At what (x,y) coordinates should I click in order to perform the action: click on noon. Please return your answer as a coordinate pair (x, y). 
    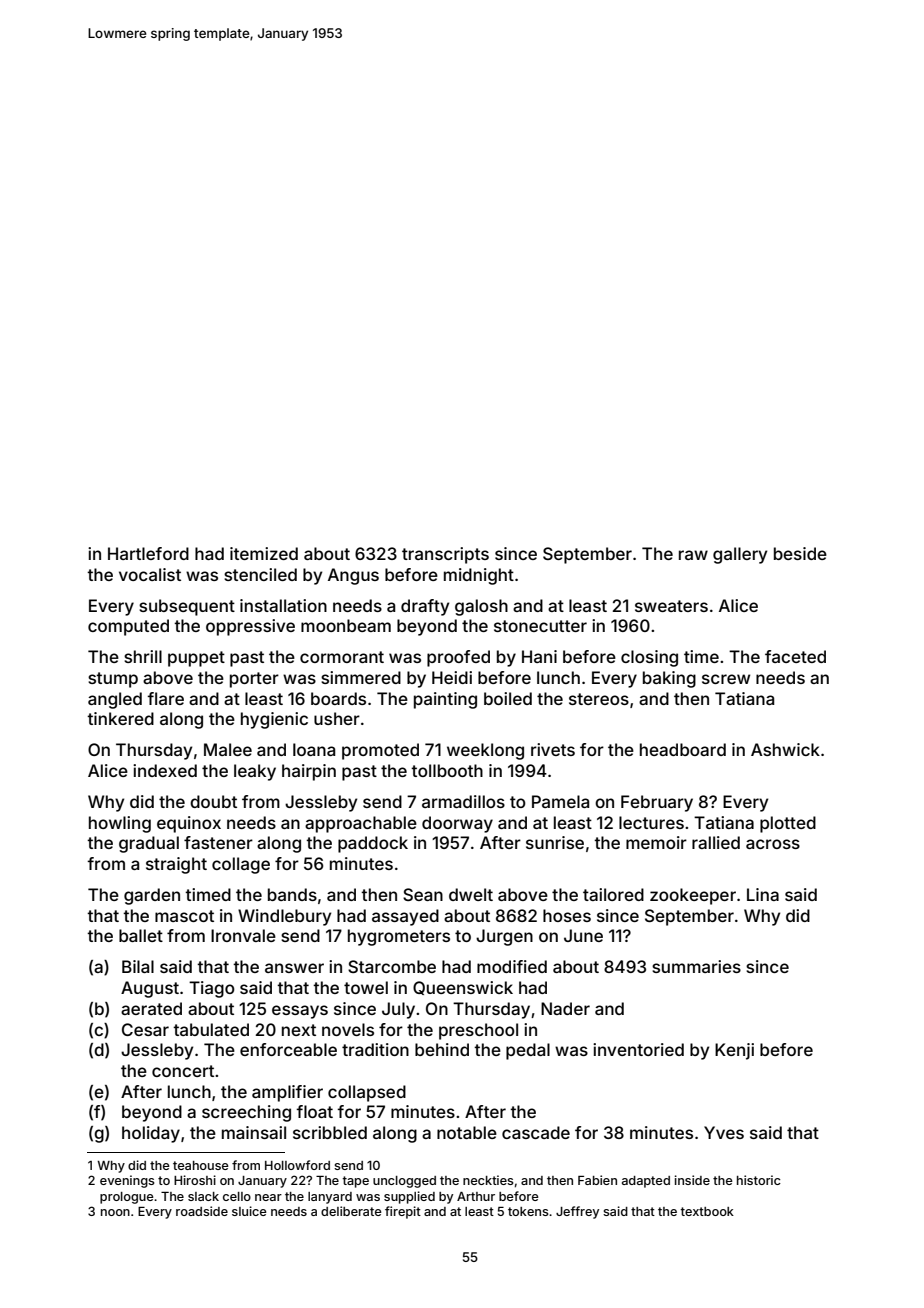
    Looking at the image, I should click on (115, 1212).
